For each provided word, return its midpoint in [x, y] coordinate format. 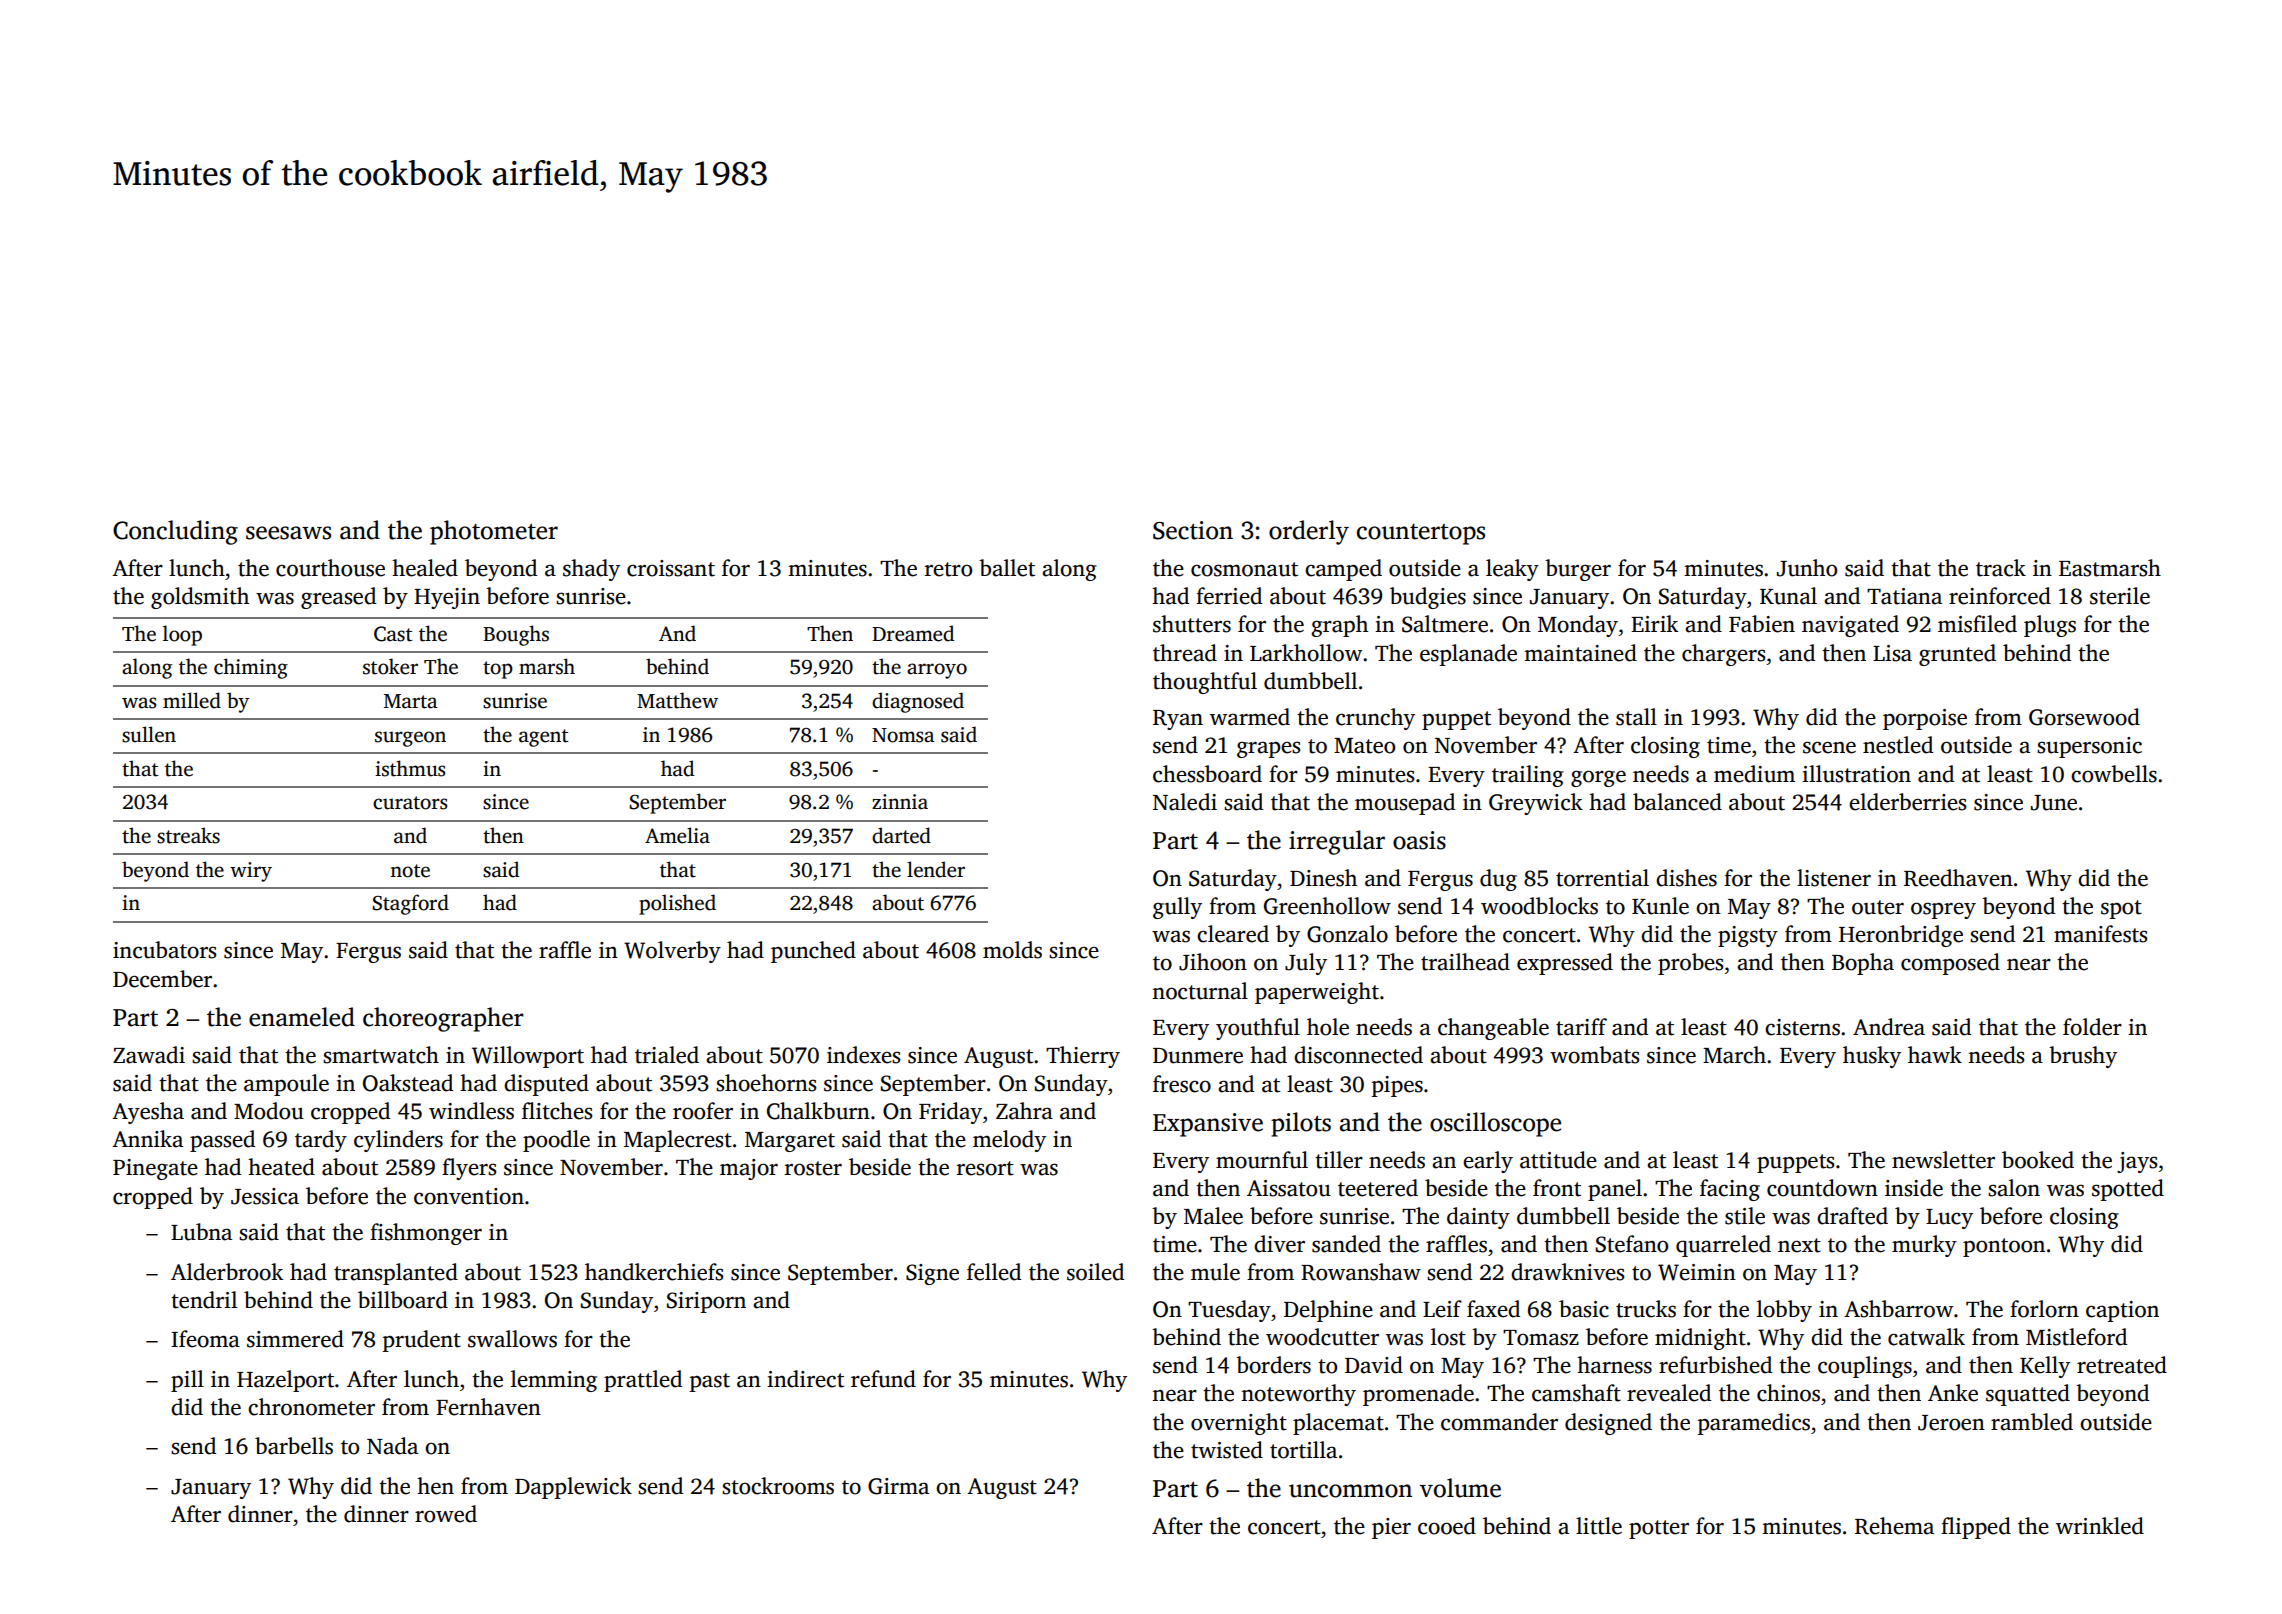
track [2001, 568]
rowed [446, 1514]
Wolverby [672, 952]
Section [1193, 530]
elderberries [1907, 802]
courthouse [330, 568]
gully [1177, 908]
